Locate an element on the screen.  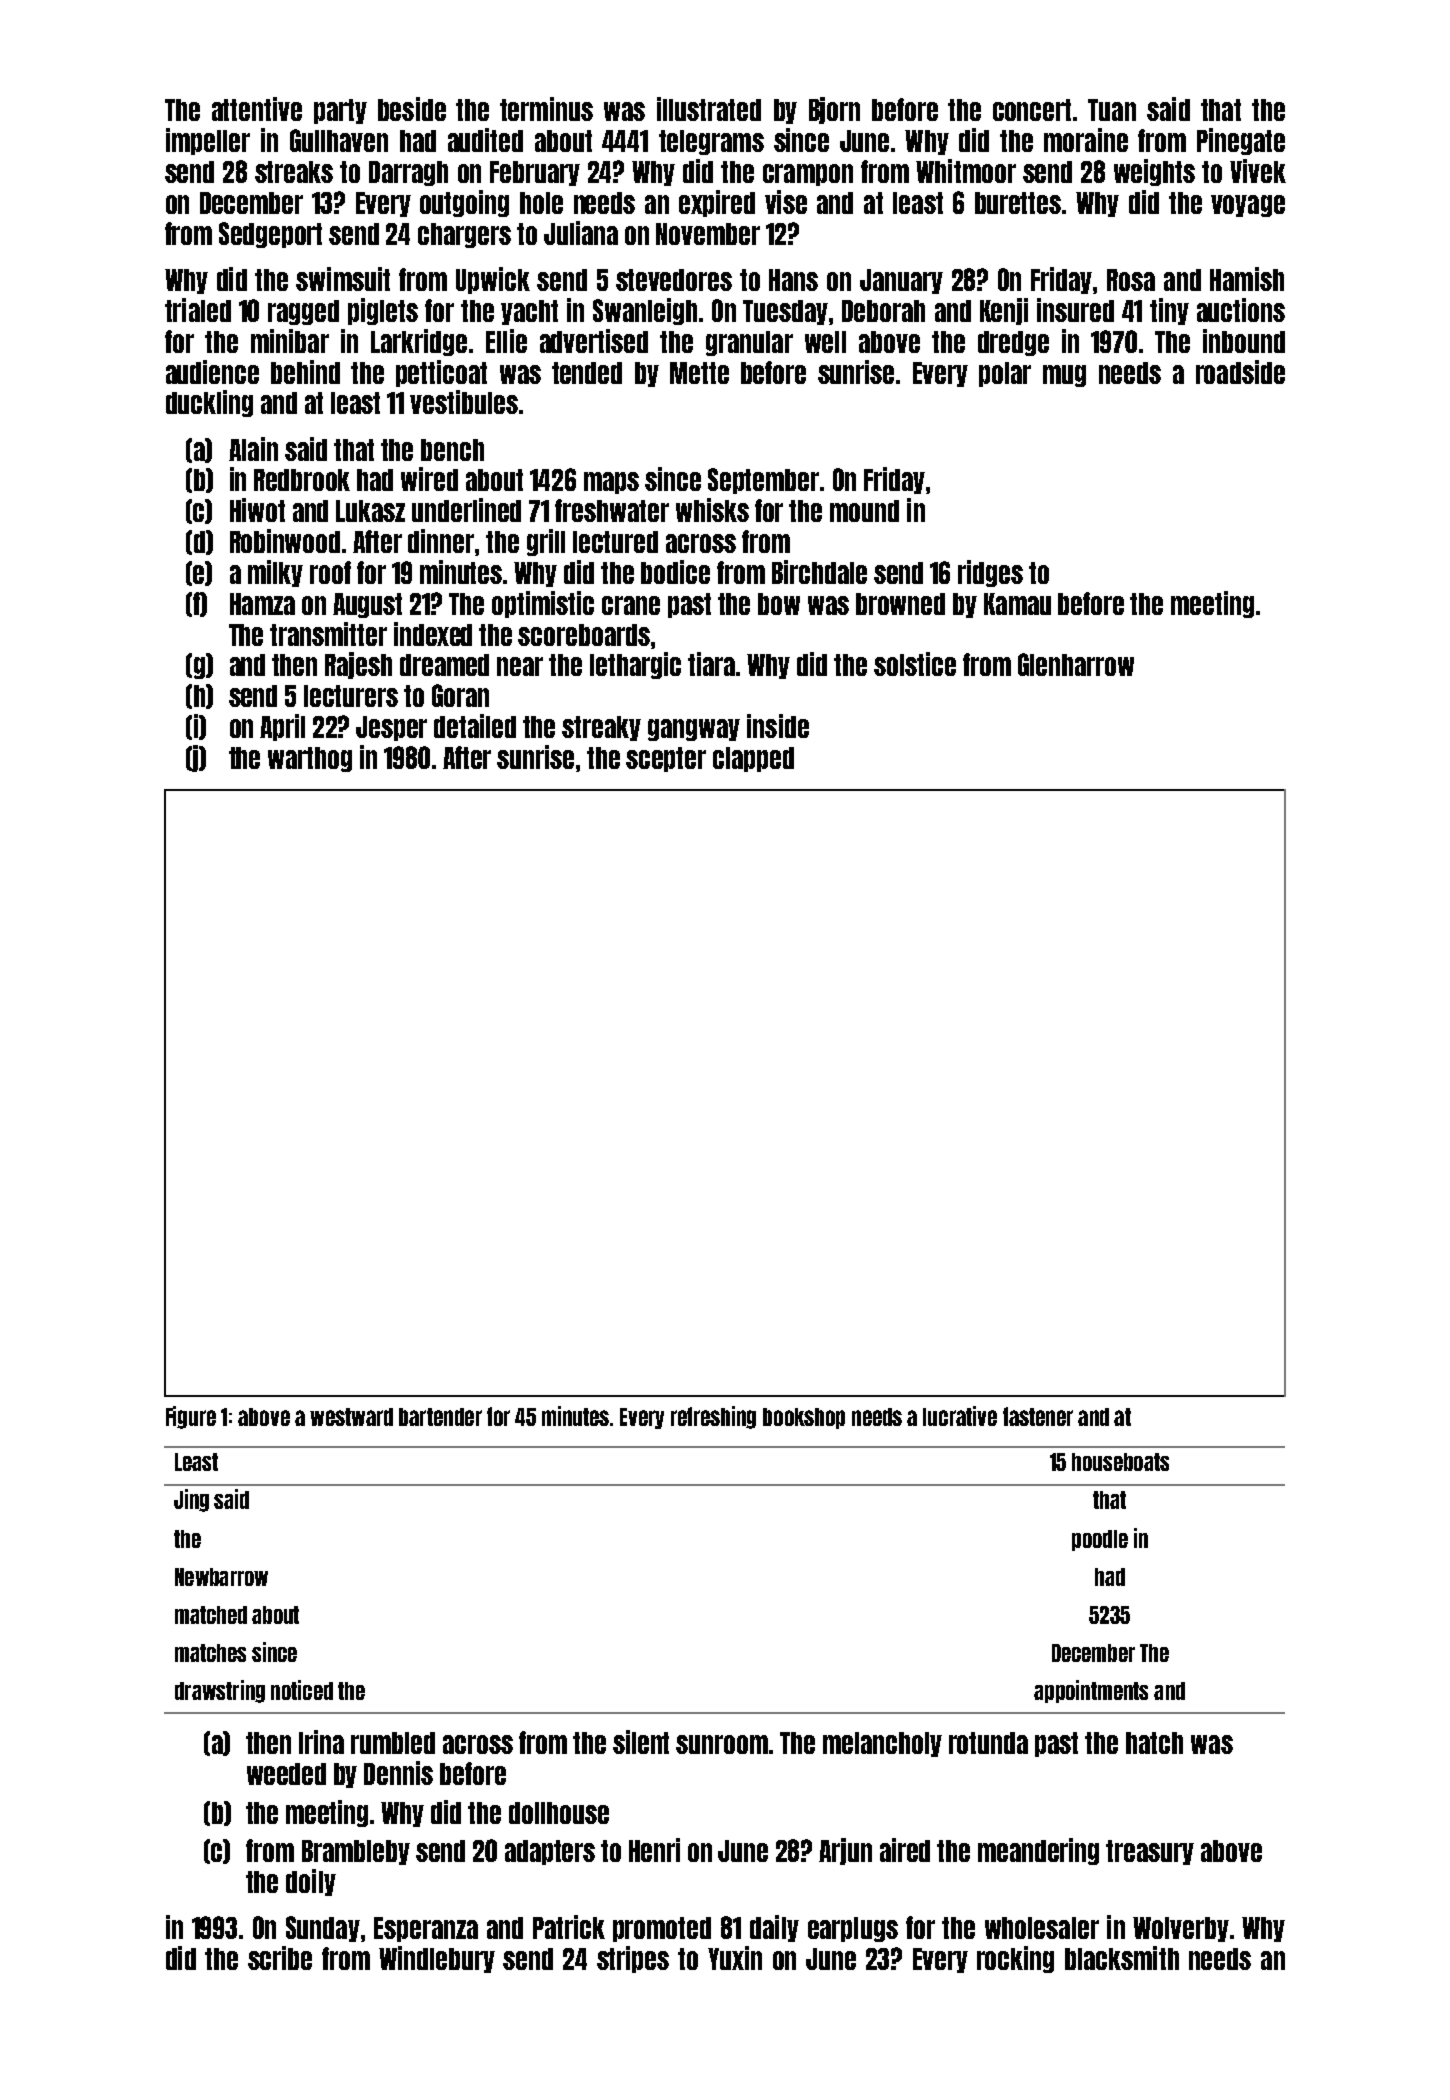
Yuxin is located at coordinates (735, 1958).
